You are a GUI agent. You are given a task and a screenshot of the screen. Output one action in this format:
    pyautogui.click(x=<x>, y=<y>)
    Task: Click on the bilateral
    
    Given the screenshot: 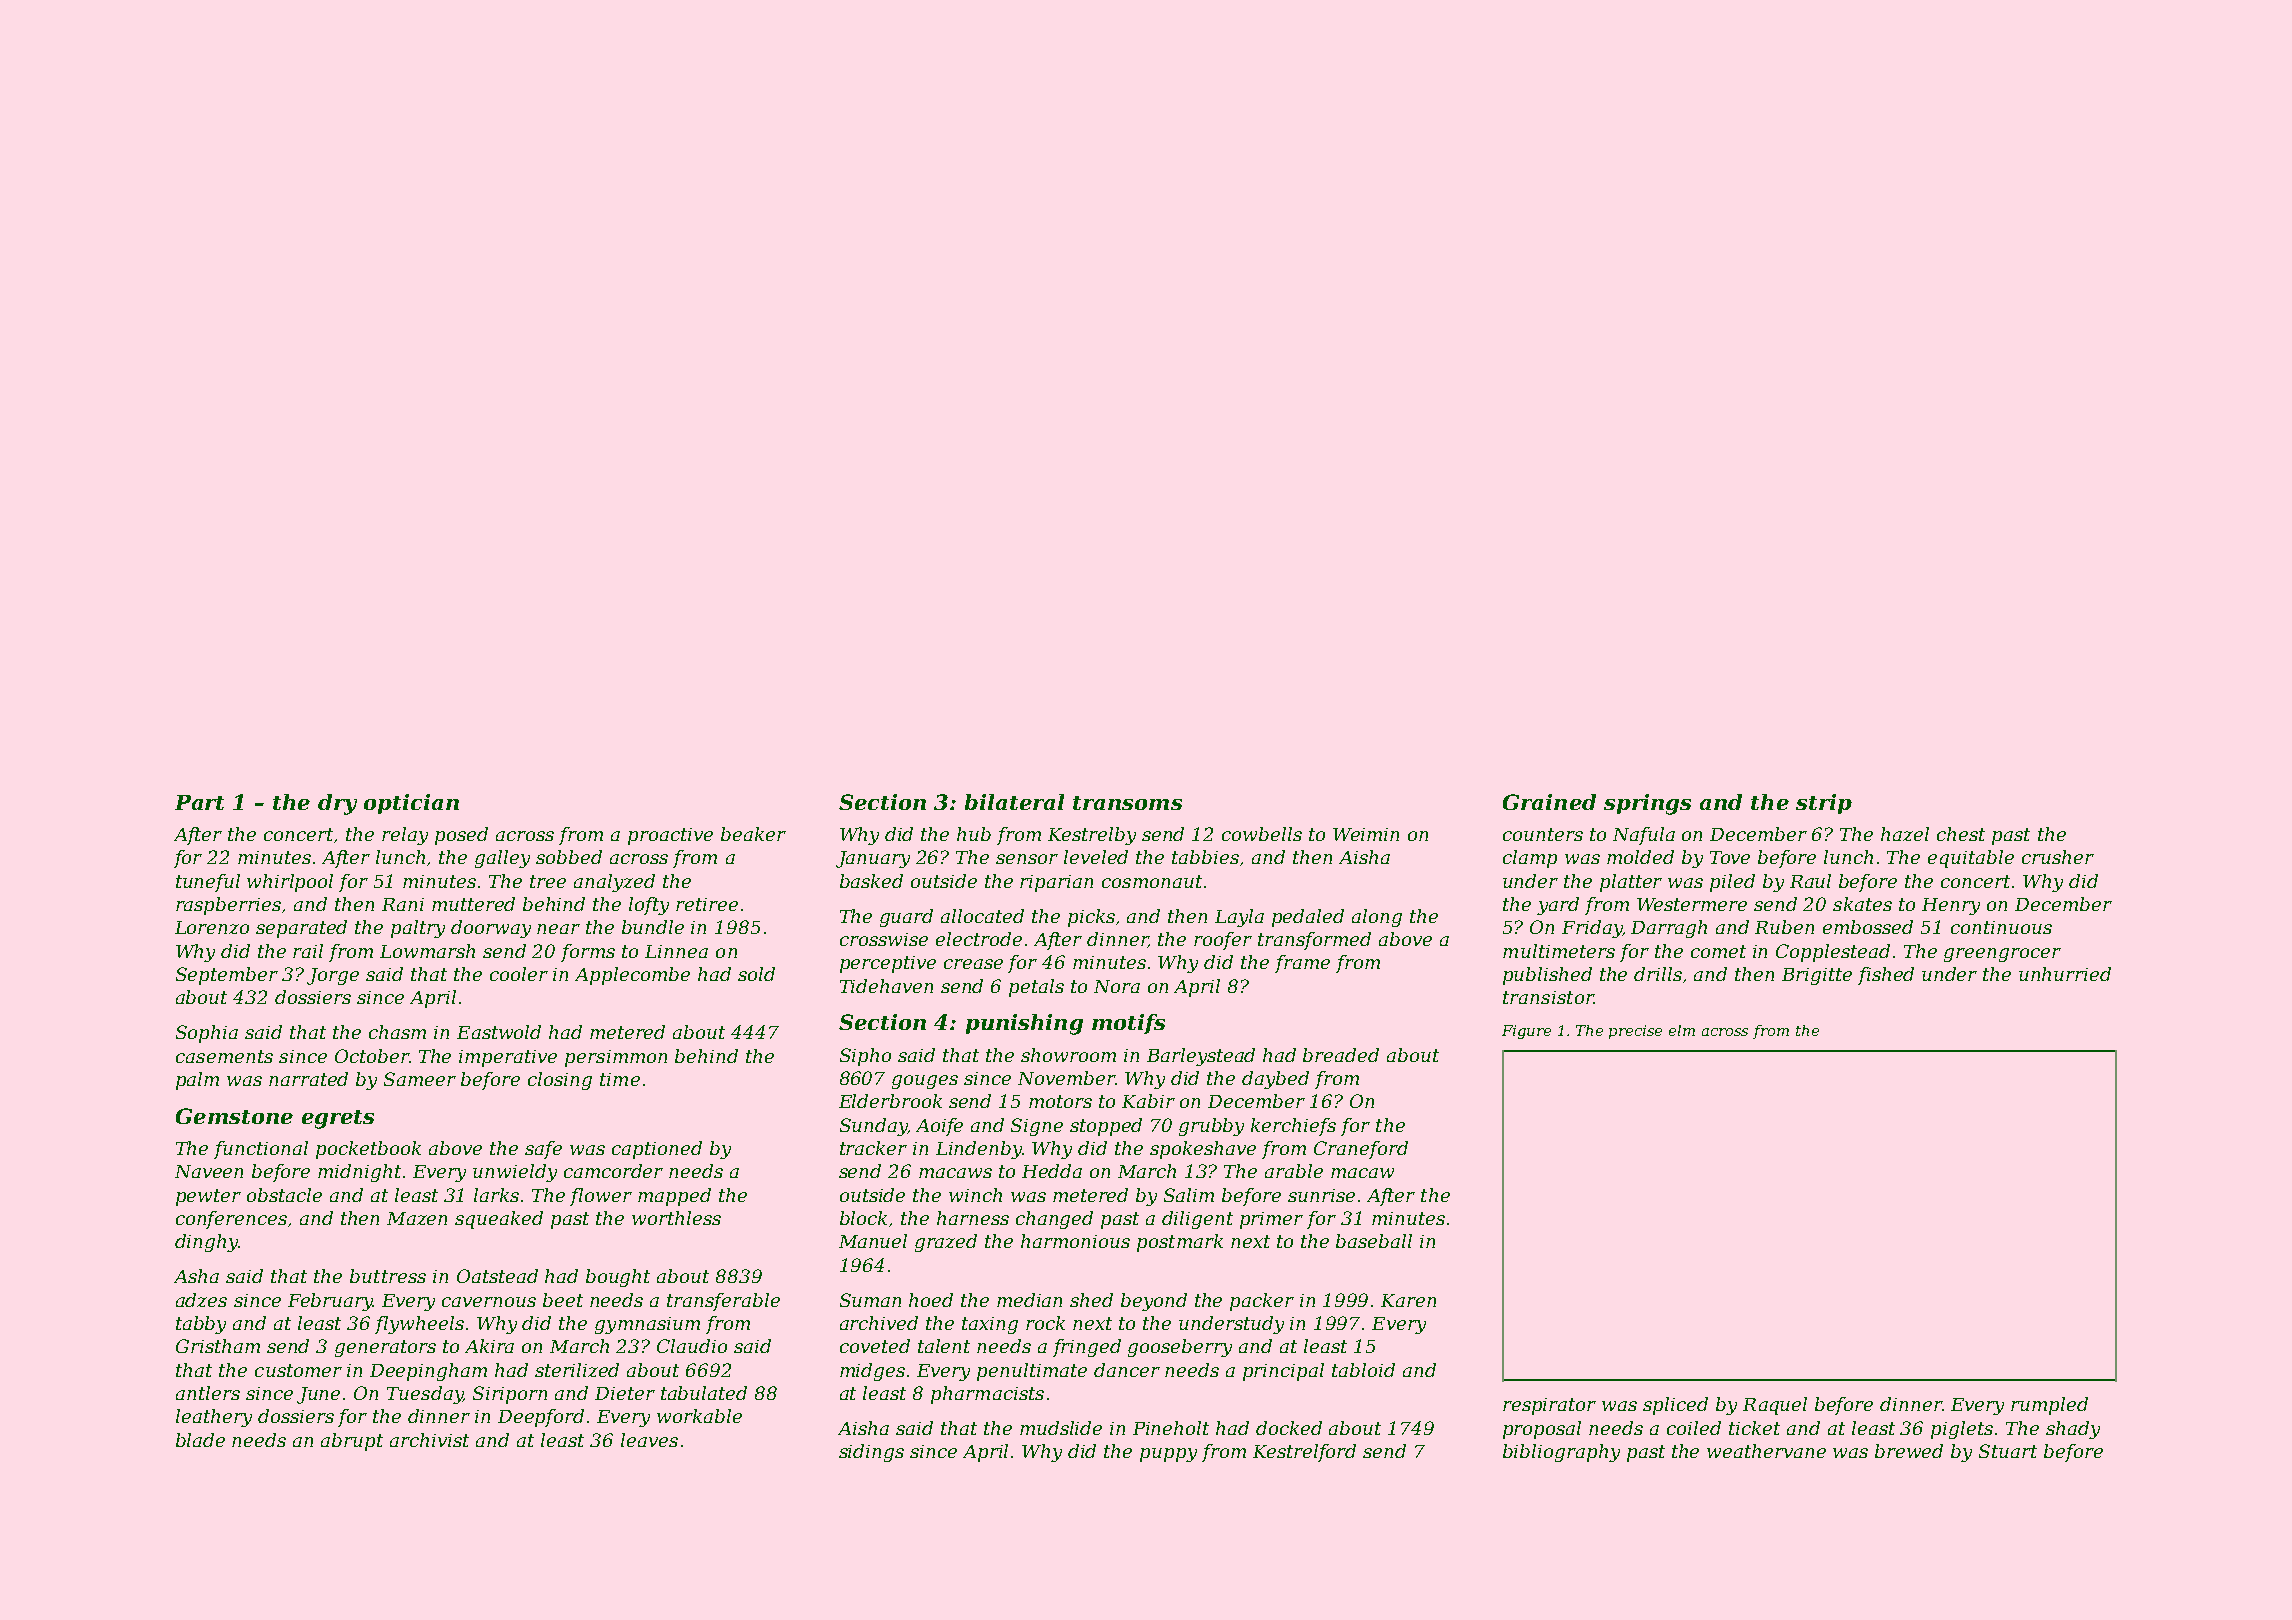 What is the action you would take?
    pyautogui.click(x=1014, y=802)
